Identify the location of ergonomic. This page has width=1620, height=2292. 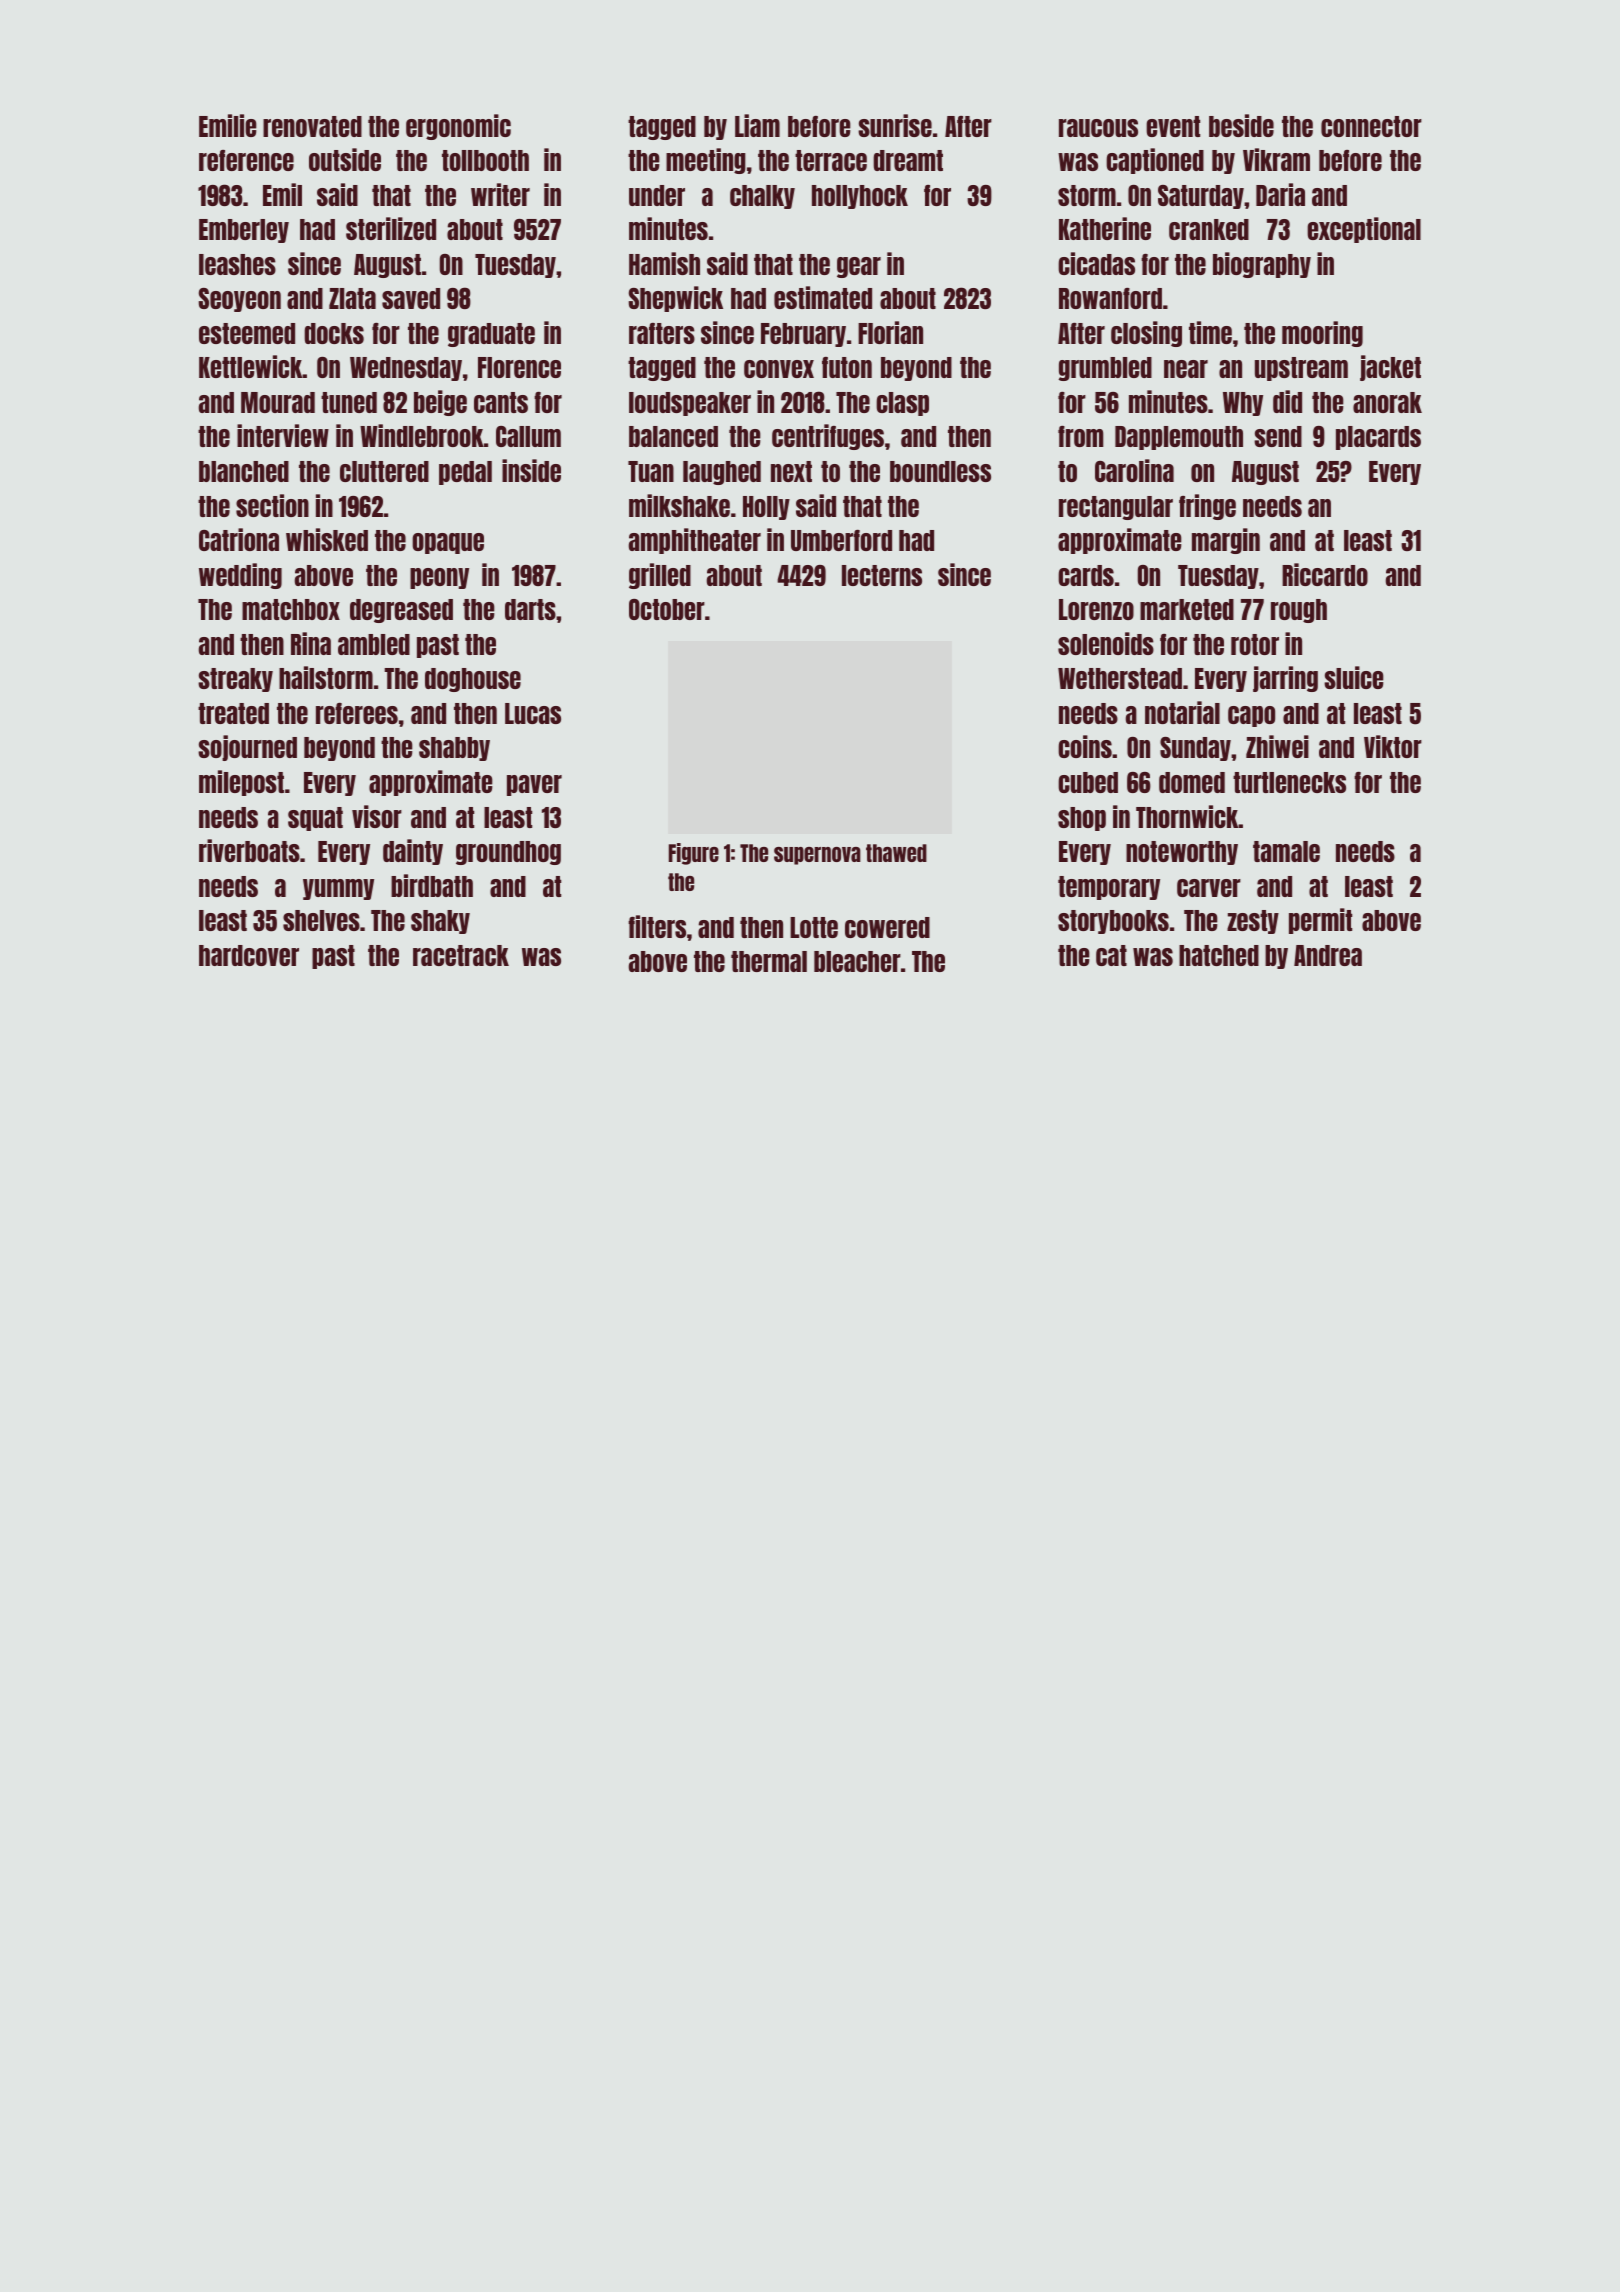
(458, 127).
